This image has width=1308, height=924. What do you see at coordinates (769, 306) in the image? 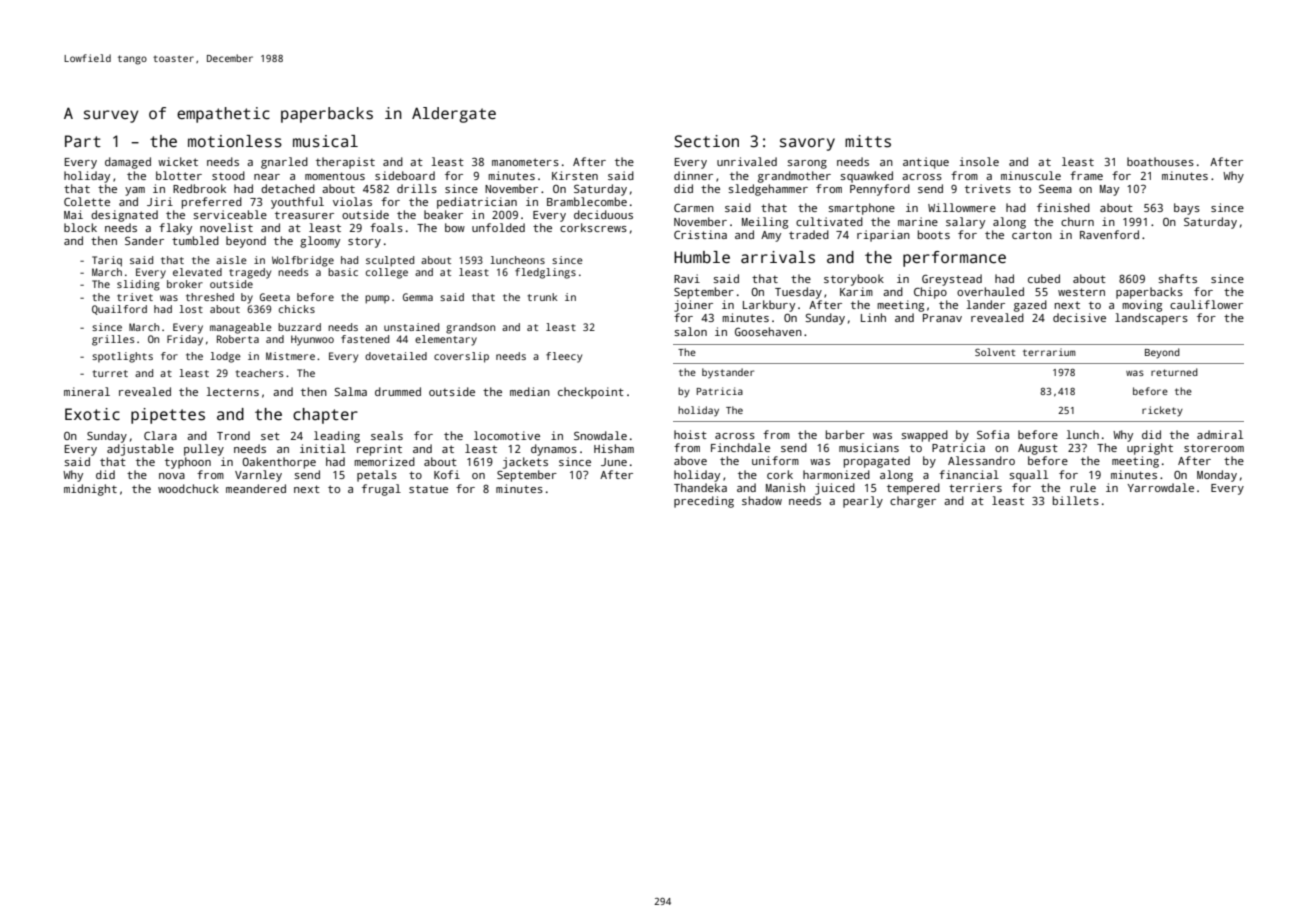
I see `Larkbury` at bounding box center [769, 306].
